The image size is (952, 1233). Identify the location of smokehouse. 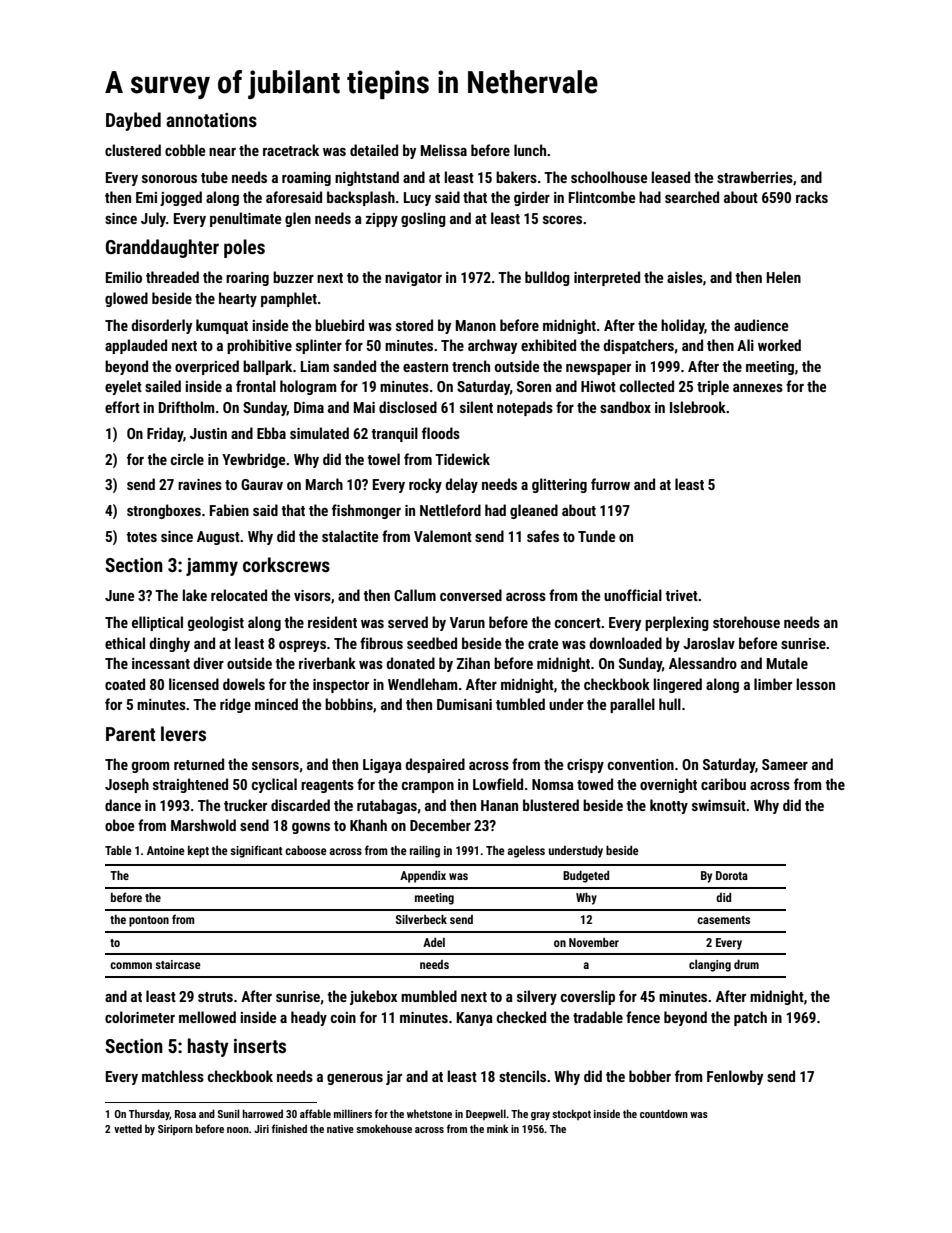
(384, 1128).
